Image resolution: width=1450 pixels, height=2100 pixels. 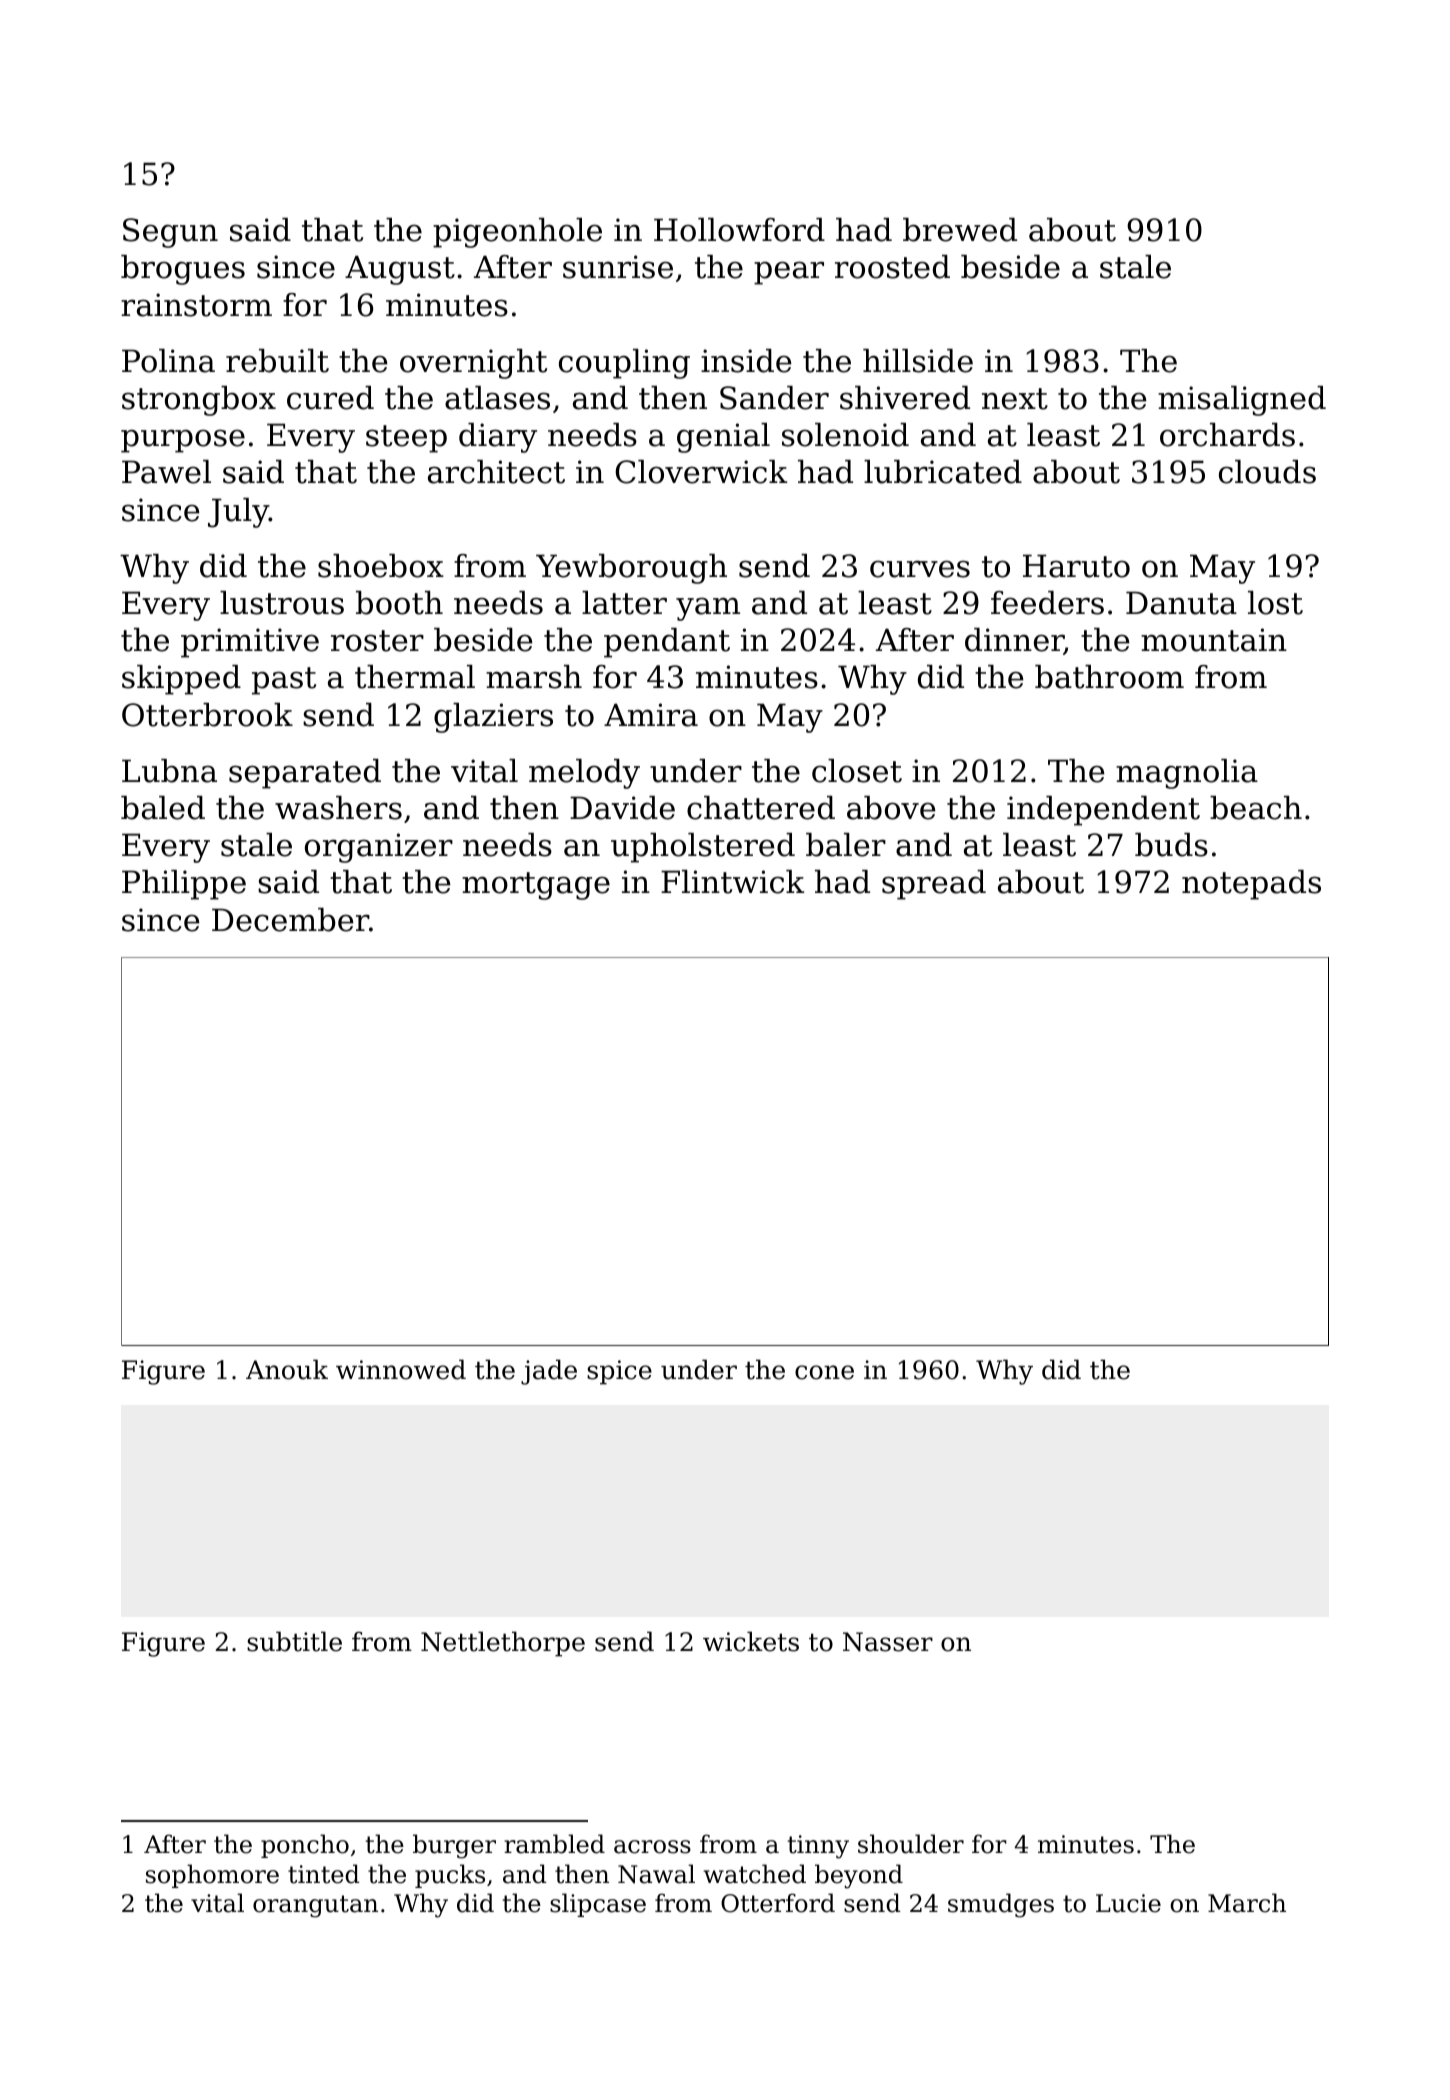 What do you see at coordinates (549, 1372) in the document?
I see `jade` at bounding box center [549, 1372].
